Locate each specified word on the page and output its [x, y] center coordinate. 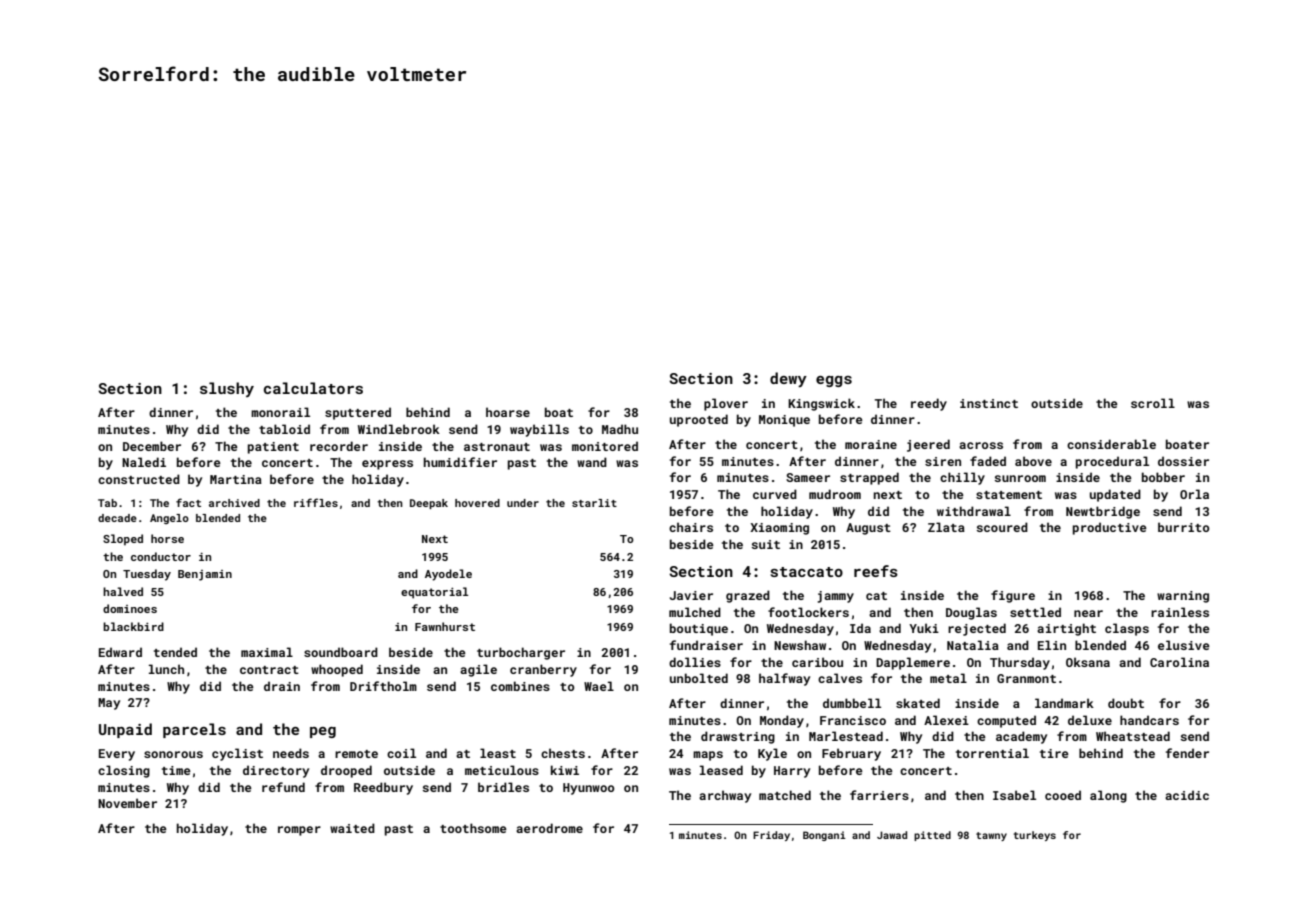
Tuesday [147, 575]
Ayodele [448, 575]
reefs [876, 571]
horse [167, 538]
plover [726, 404]
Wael [599, 686]
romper [299, 831]
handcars [1149, 720]
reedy [929, 404]
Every [117, 755]
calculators [313, 388]
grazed [748, 596]
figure [1013, 596]
